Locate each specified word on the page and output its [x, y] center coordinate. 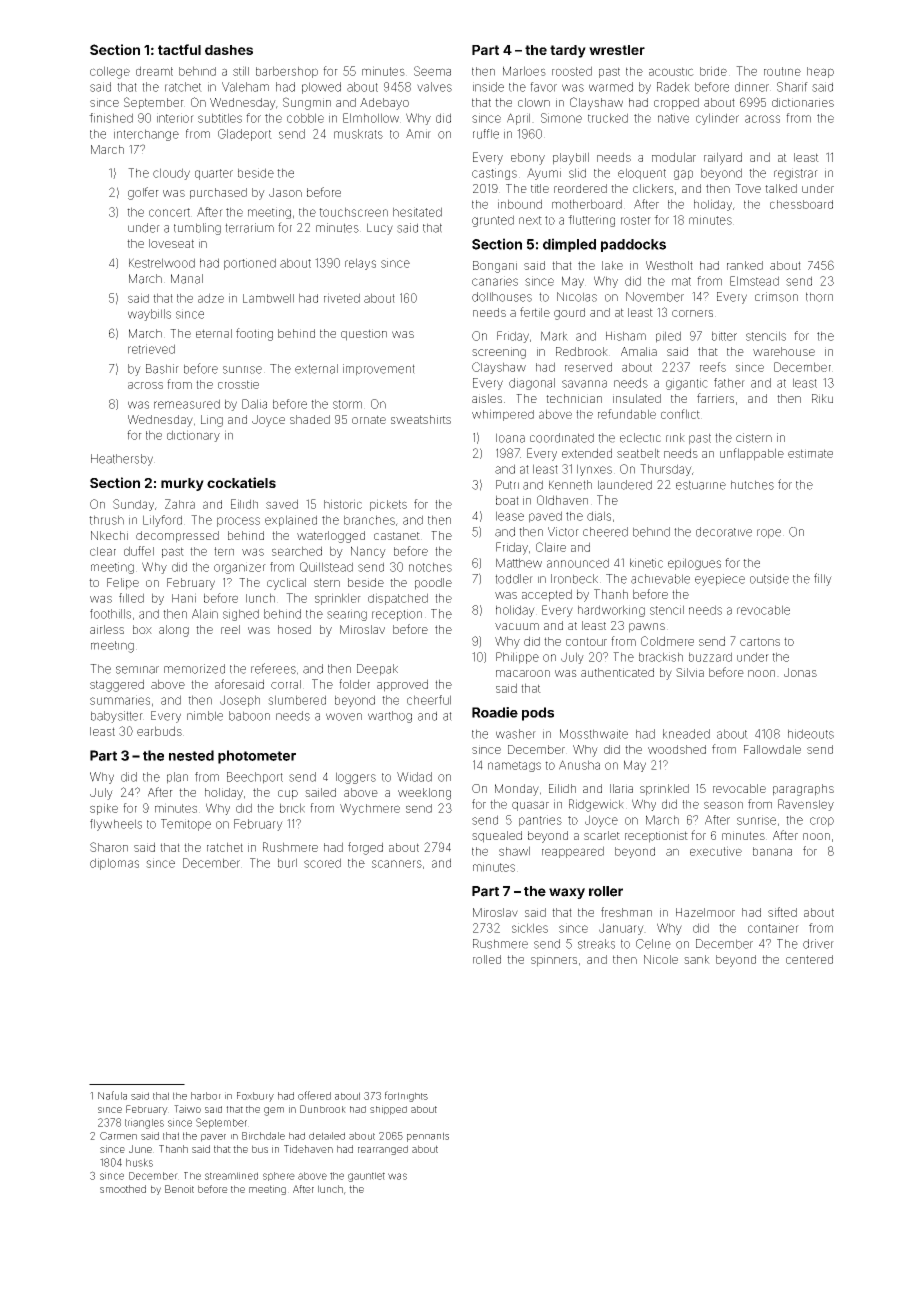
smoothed [123, 1189]
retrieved [151, 349]
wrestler [617, 50]
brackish [661, 657]
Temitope [186, 825]
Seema [432, 71]
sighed [241, 615]
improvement [379, 370]
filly [823, 579]
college [110, 72]
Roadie [495, 712]
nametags [514, 766]
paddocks [633, 245]
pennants [428, 1137]
